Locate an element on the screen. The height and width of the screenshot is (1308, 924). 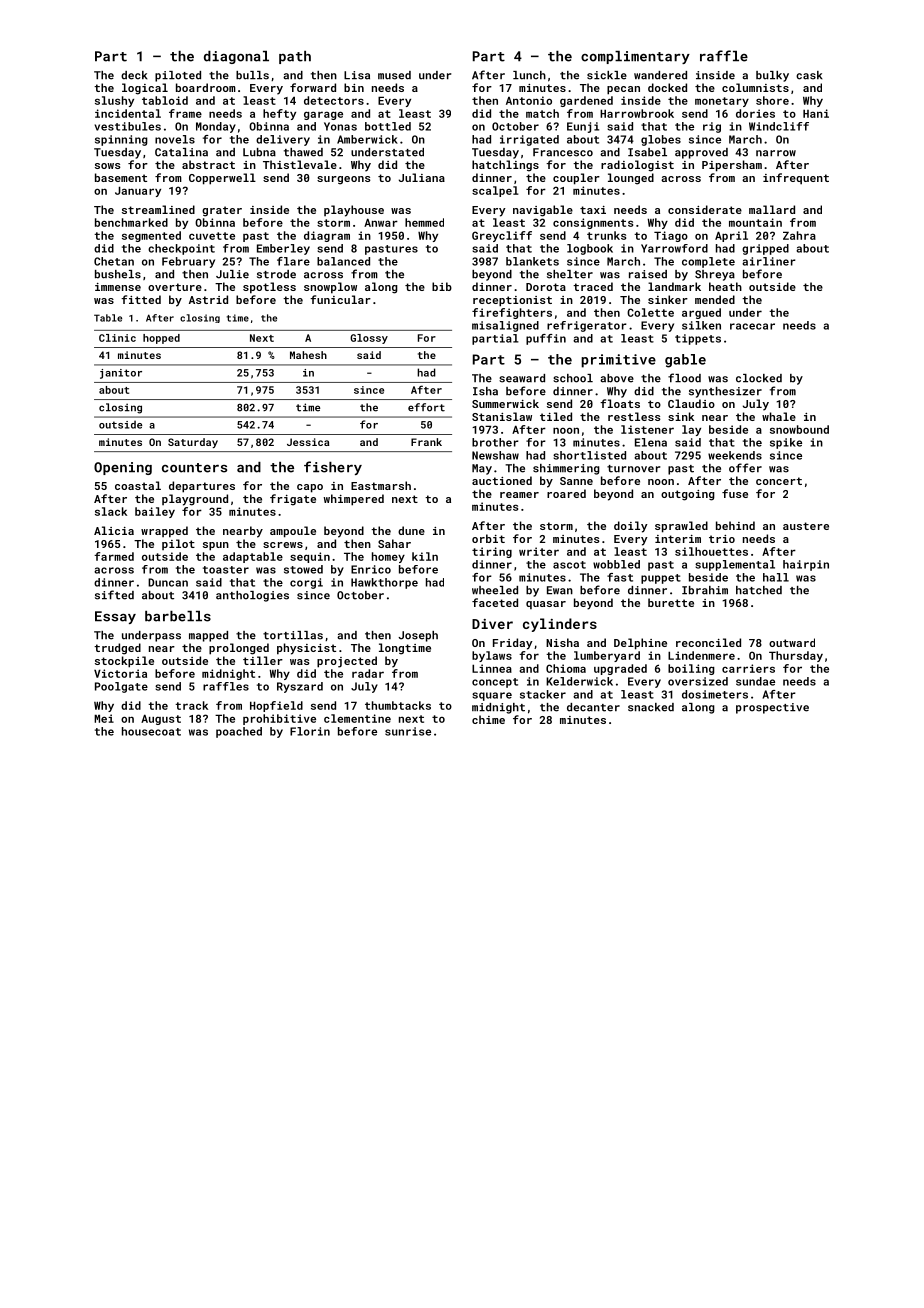
complimentary is located at coordinates (635, 57).
